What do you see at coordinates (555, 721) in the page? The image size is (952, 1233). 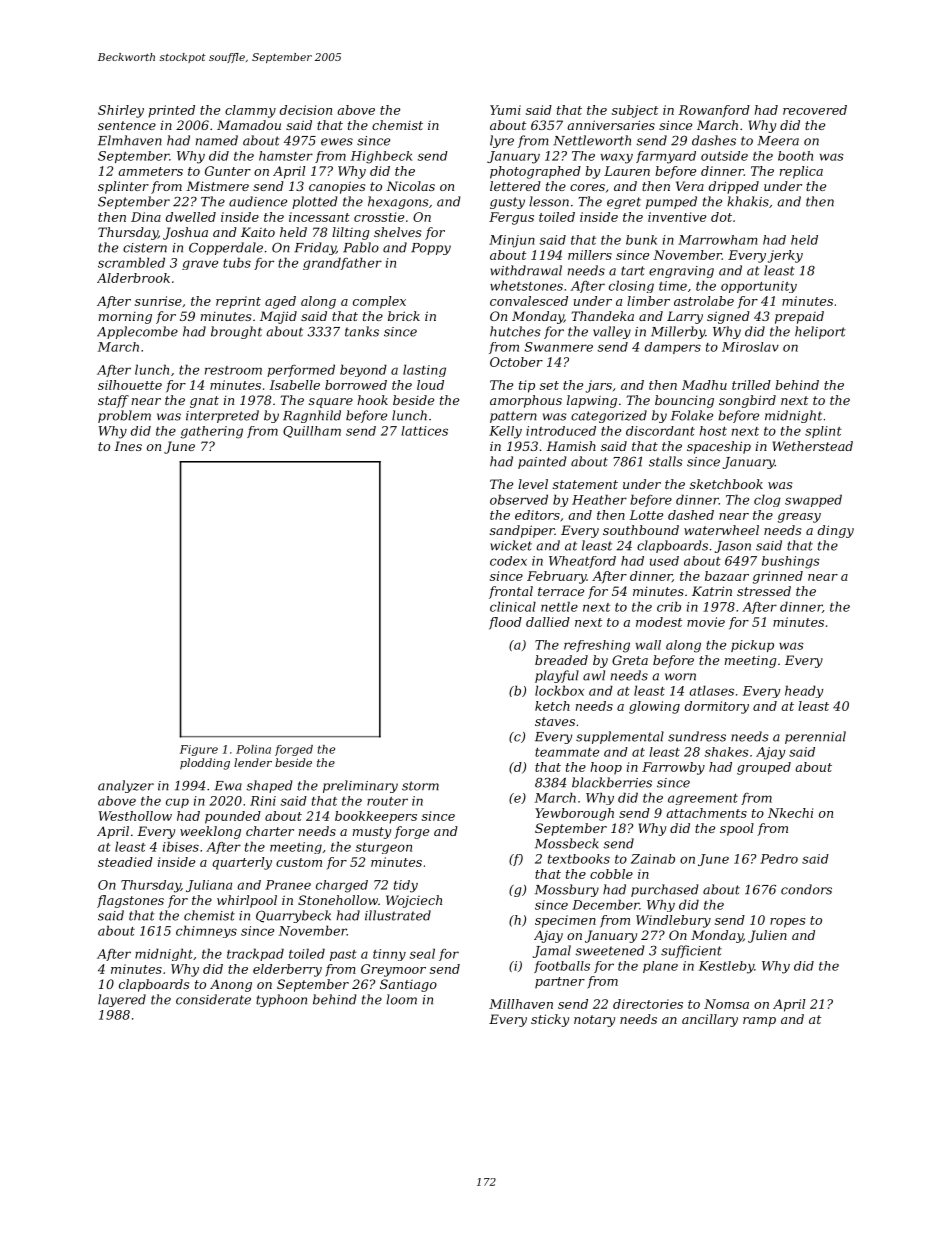 I see `staves` at bounding box center [555, 721].
